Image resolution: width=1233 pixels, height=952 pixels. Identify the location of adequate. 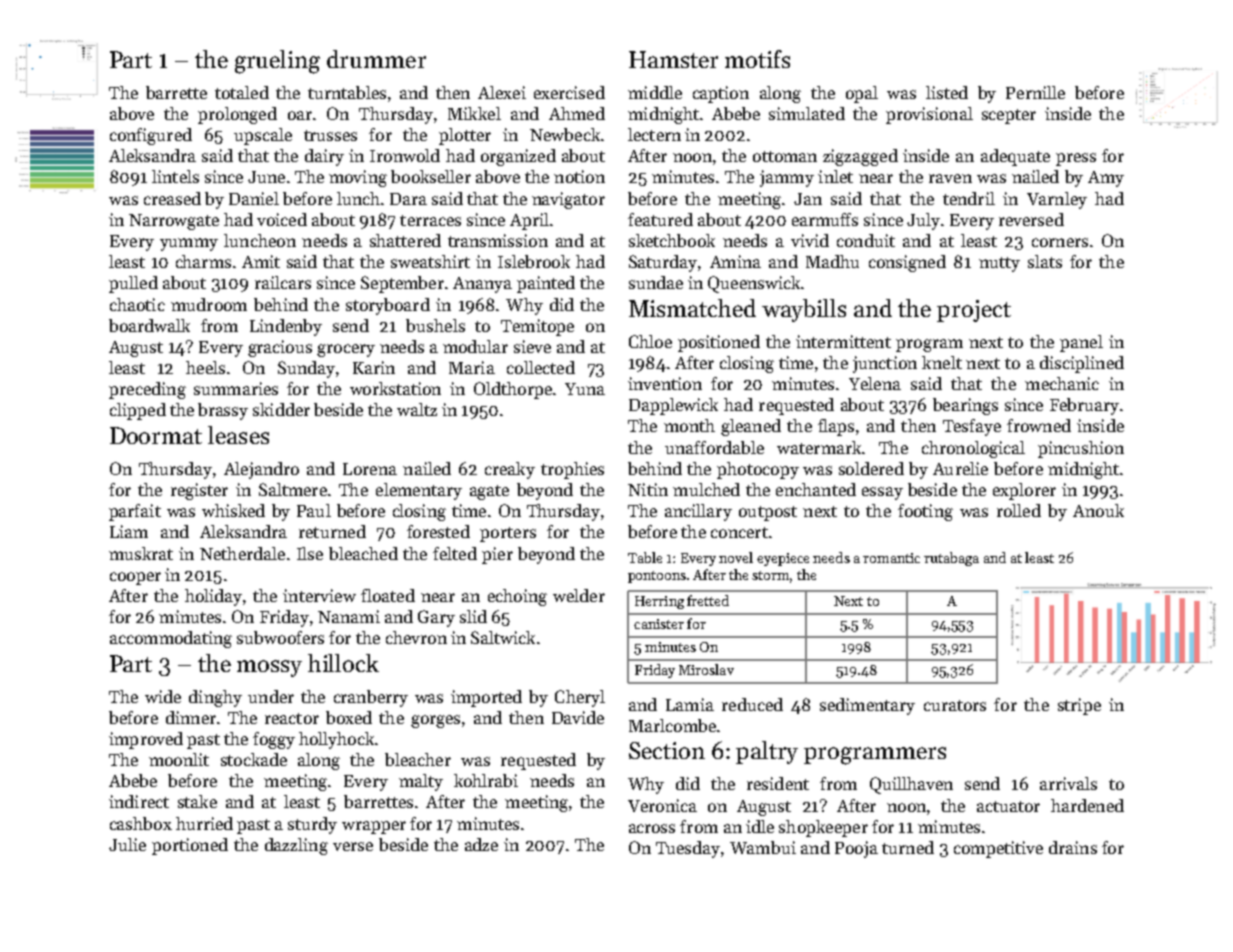
(1015, 157).
